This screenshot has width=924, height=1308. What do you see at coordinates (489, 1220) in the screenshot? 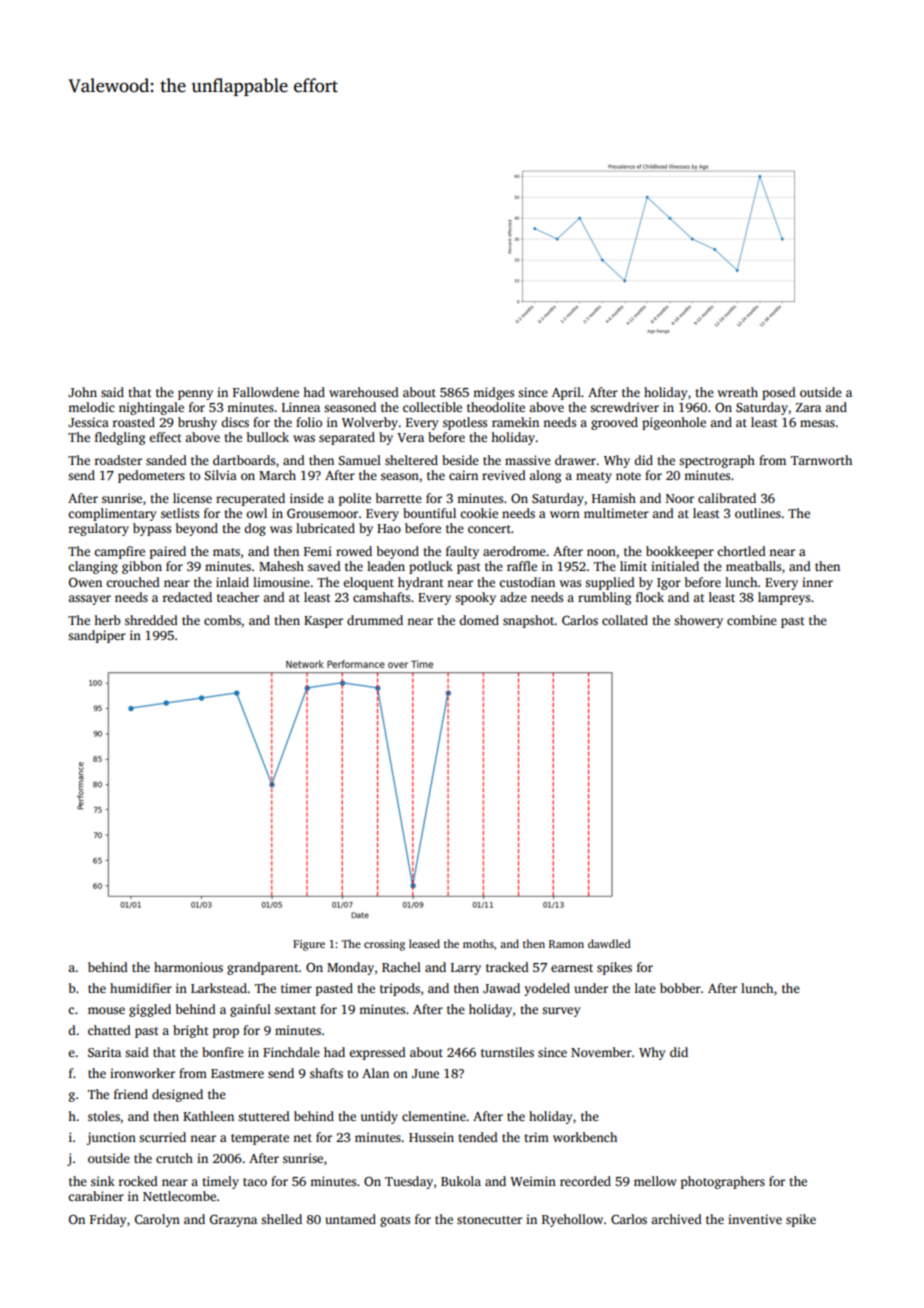
I see `stonecutter` at bounding box center [489, 1220].
